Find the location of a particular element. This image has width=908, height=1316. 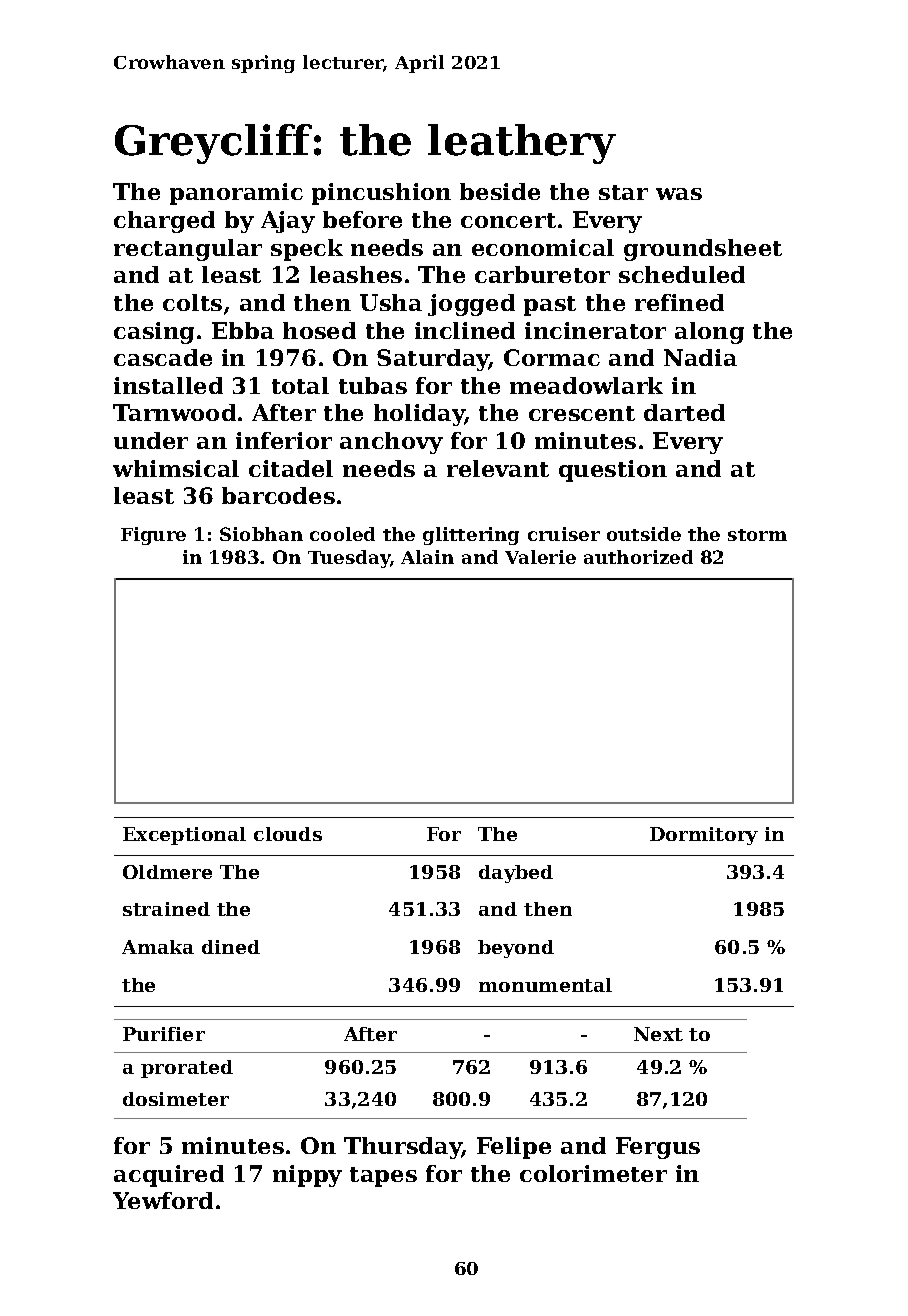

colts is located at coordinates (192, 302).
